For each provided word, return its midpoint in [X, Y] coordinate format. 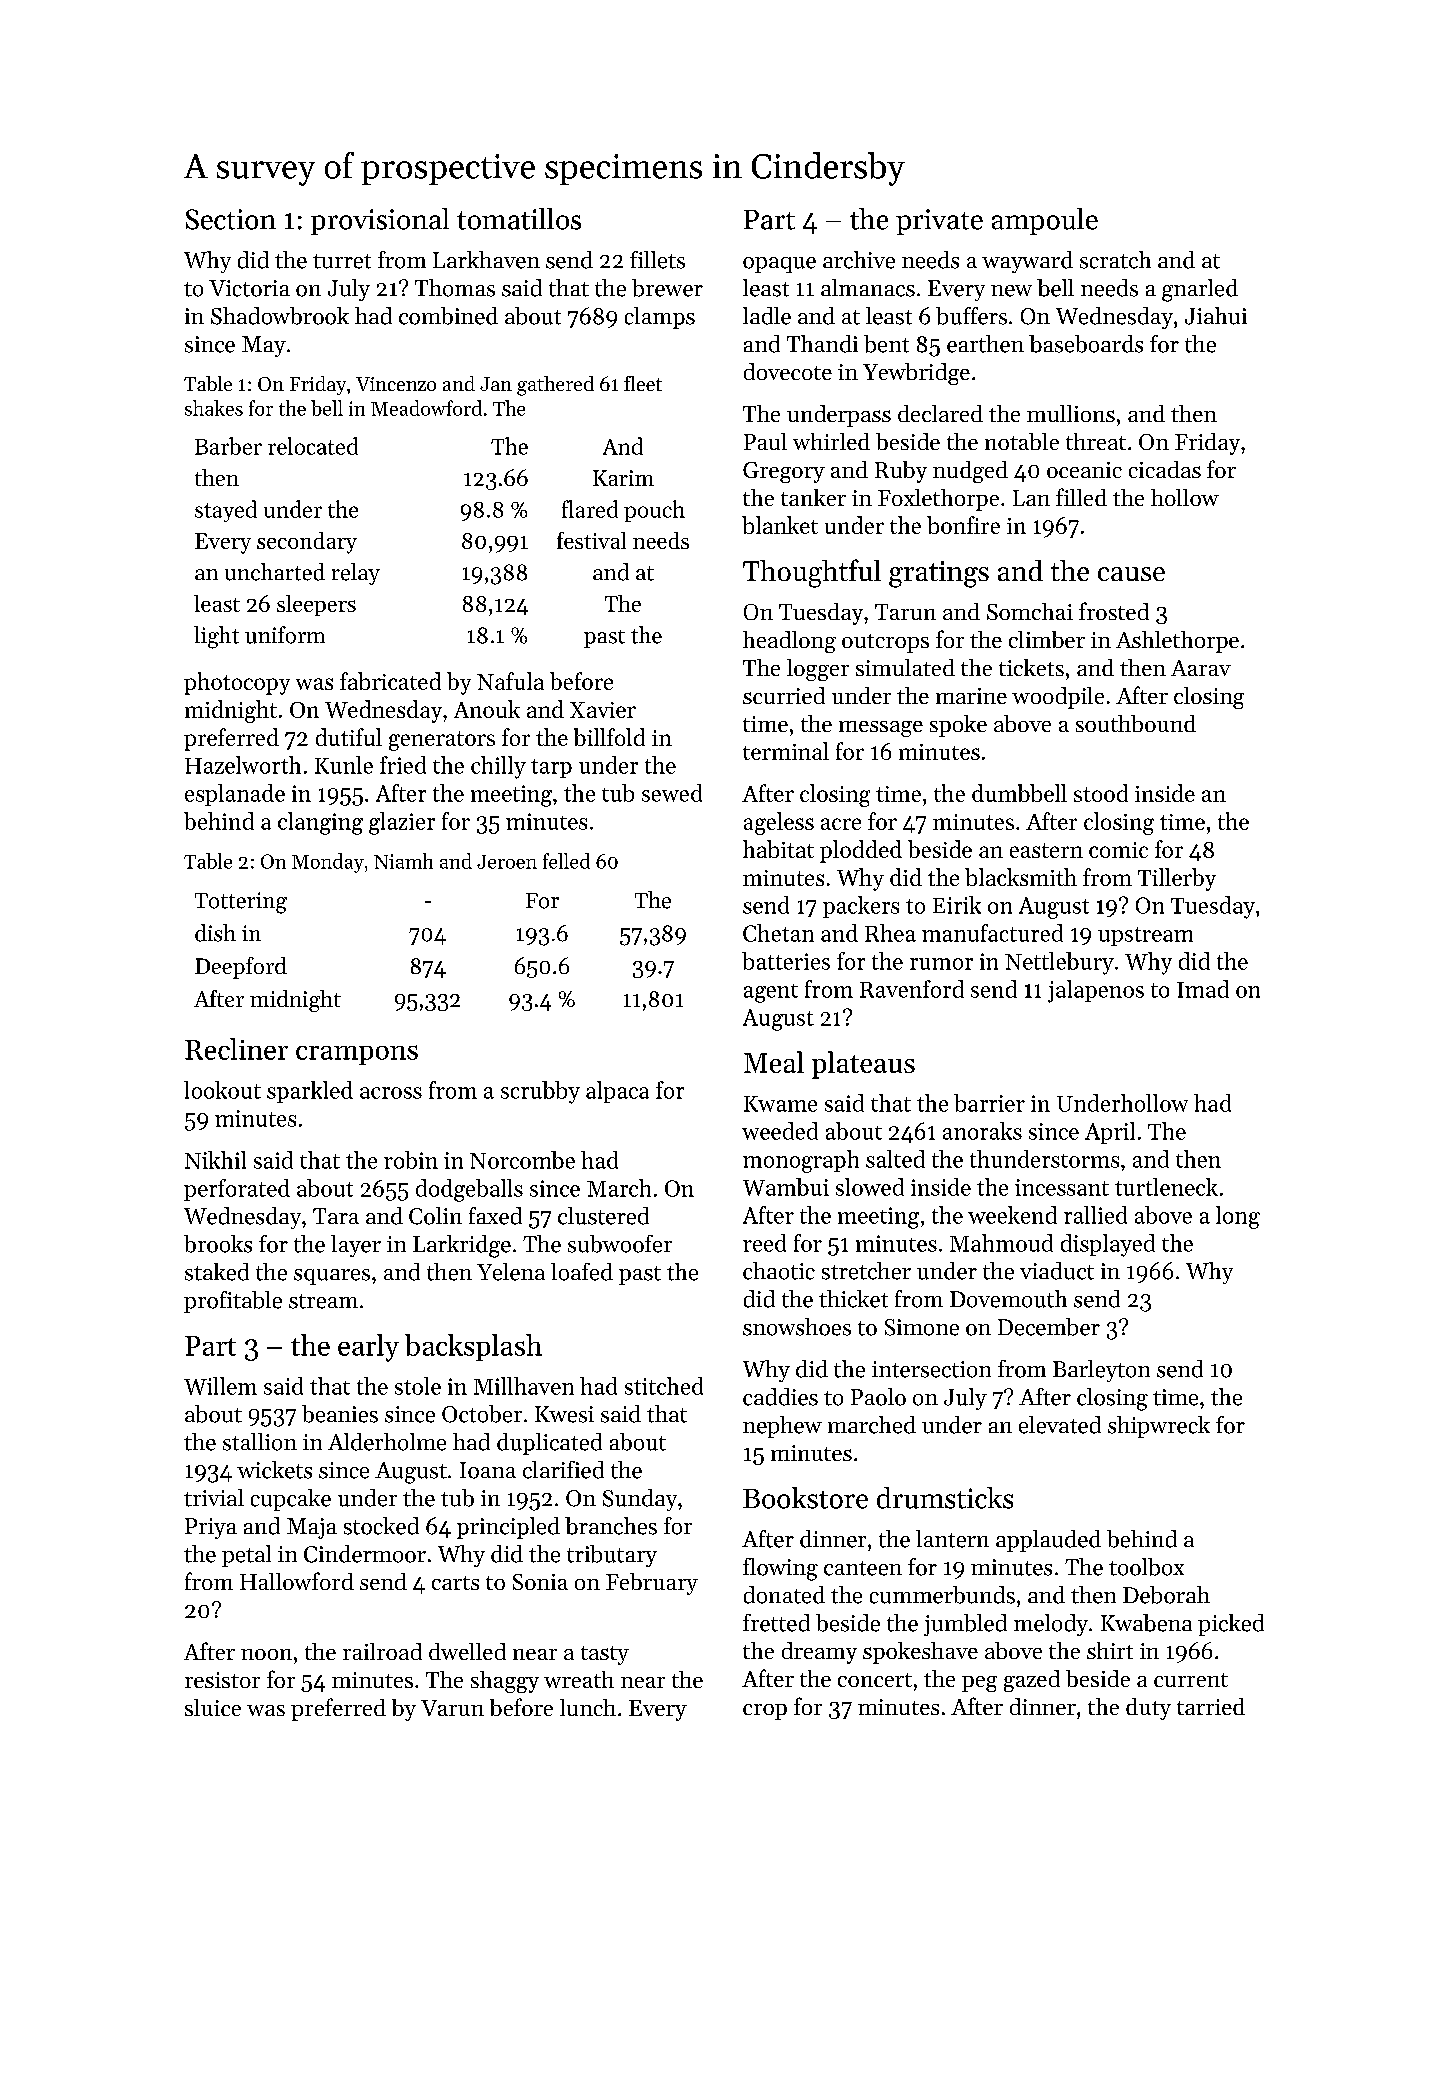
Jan [496, 384]
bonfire [963, 525]
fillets [657, 260]
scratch [1115, 260]
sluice [213, 1707]
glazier [402, 823]
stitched [664, 1386]
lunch [588, 1707]
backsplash [473, 1347]
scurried [784, 695]
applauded [1048, 1541]
